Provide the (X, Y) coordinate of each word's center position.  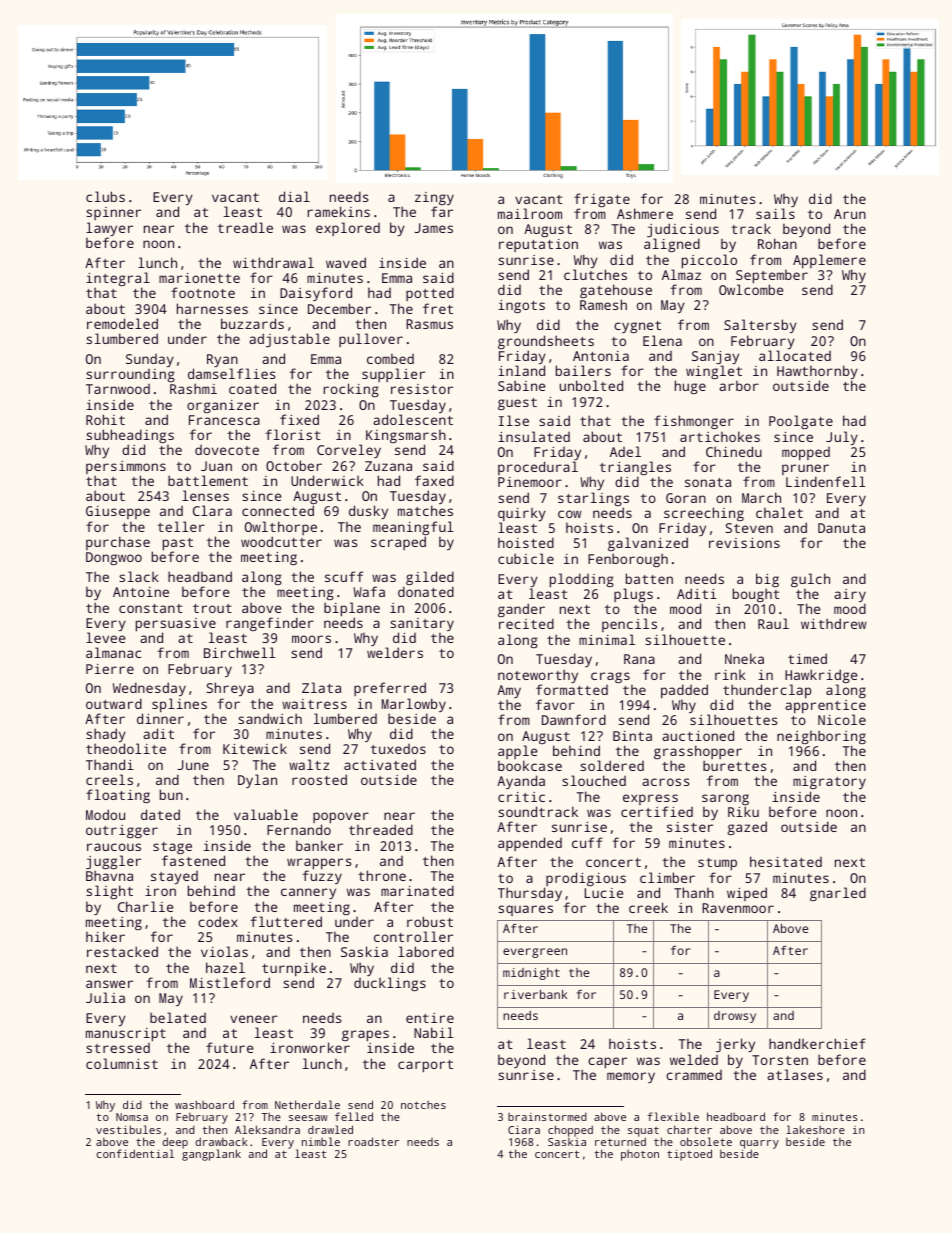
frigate (602, 200)
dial (294, 196)
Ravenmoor (738, 908)
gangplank (211, 1155)
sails (775, 213)
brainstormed (547, 1116)
